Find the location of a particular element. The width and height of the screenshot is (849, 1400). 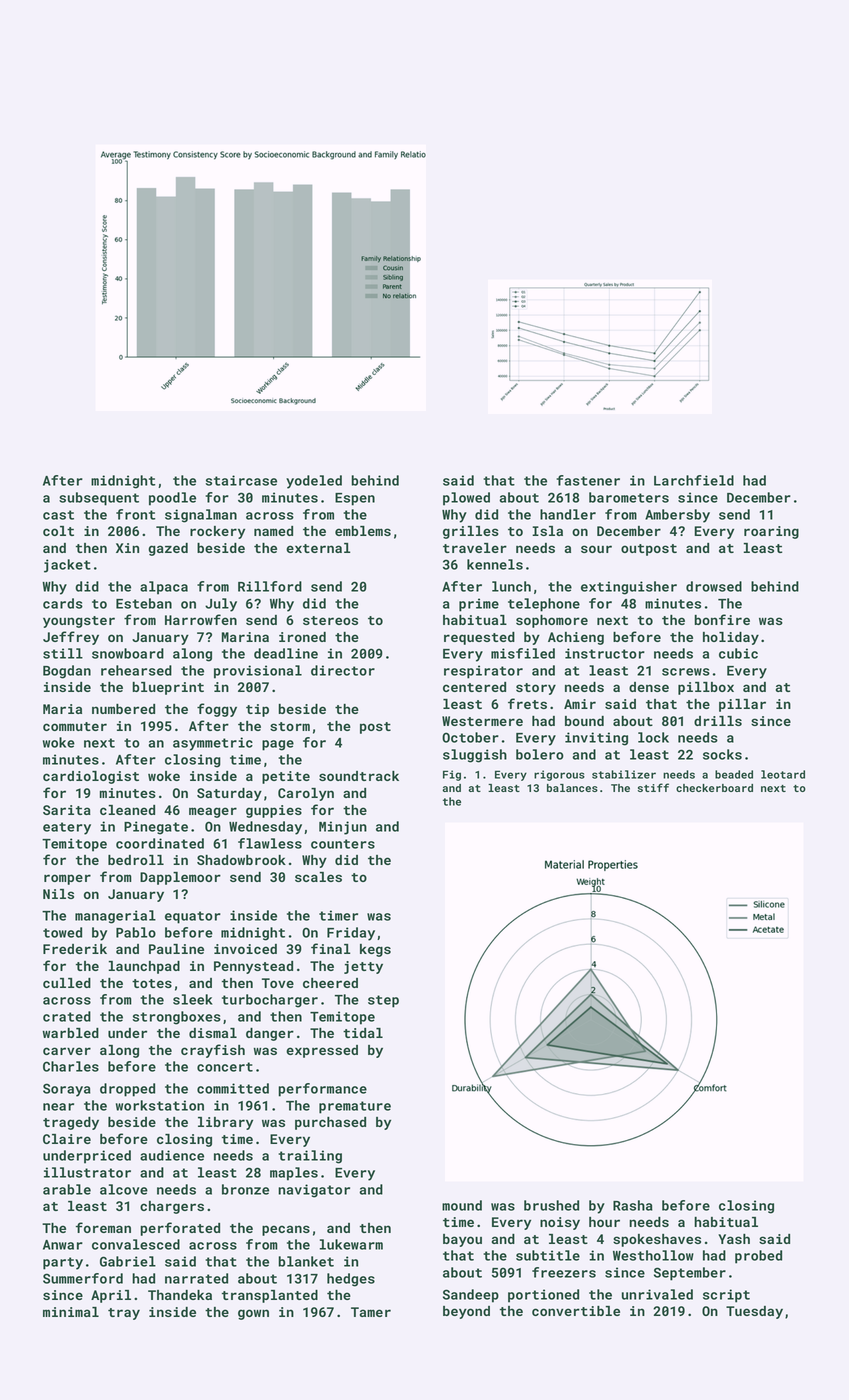

yodeled is located at coordinates (314, 482).
